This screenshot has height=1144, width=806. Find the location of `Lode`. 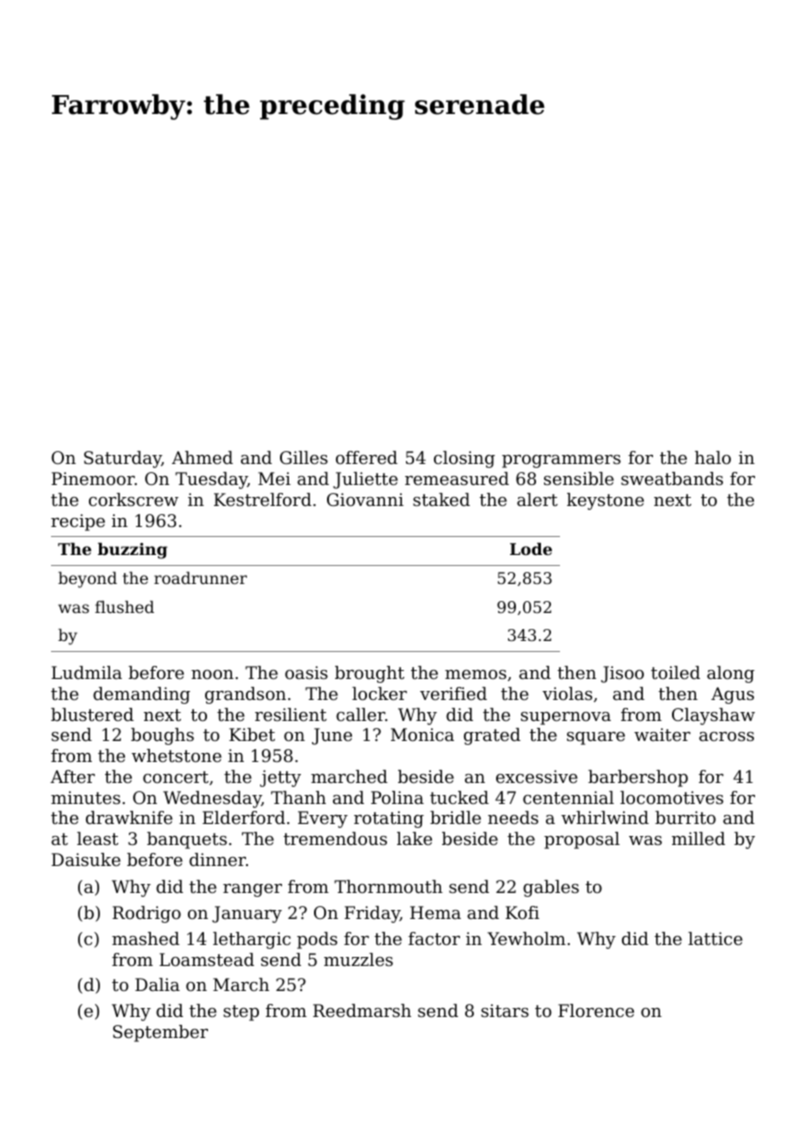

Lode is located at coordinates (531, 549).
